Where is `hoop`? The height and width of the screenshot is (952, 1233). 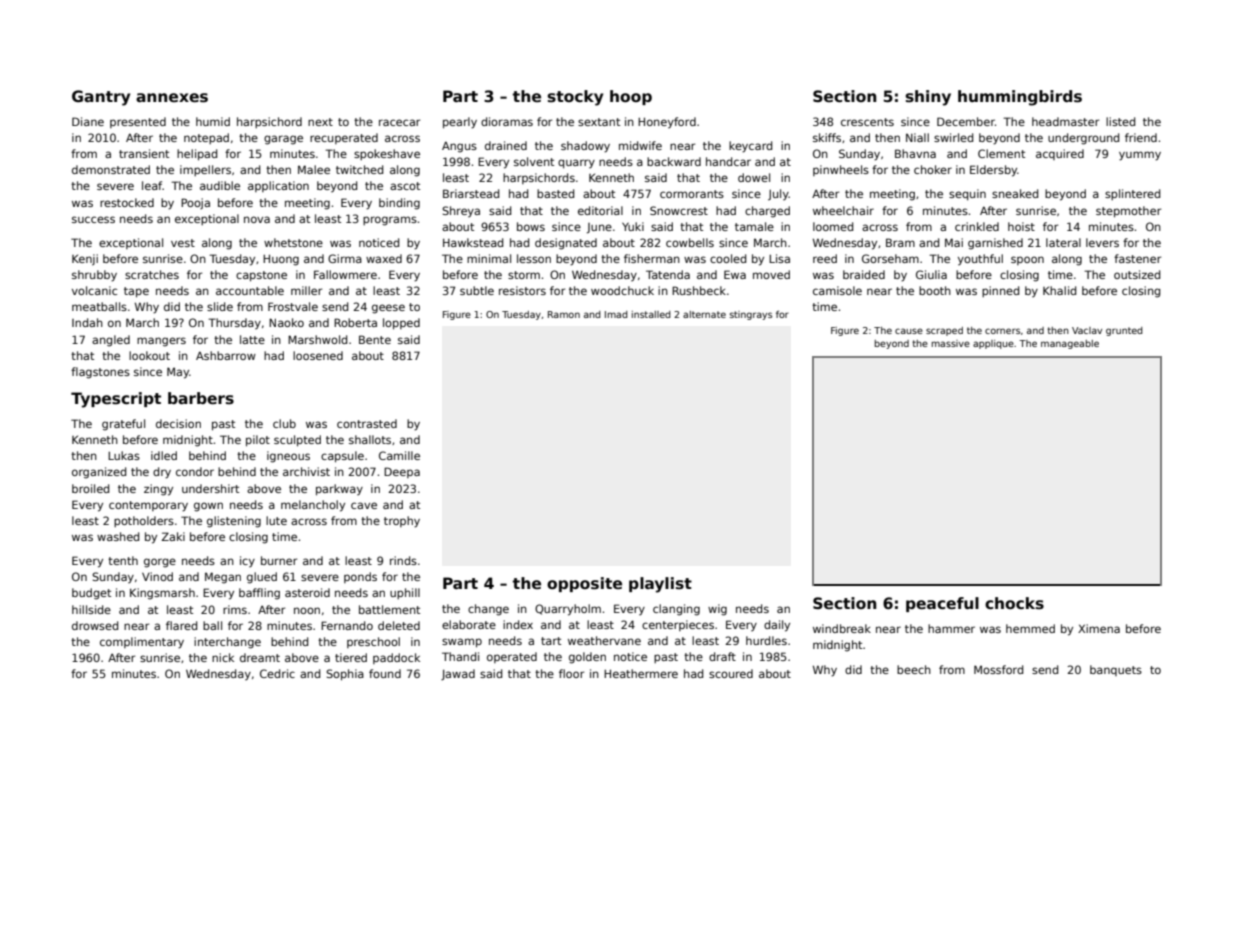 hoop is located at coordinates (631, 97).
